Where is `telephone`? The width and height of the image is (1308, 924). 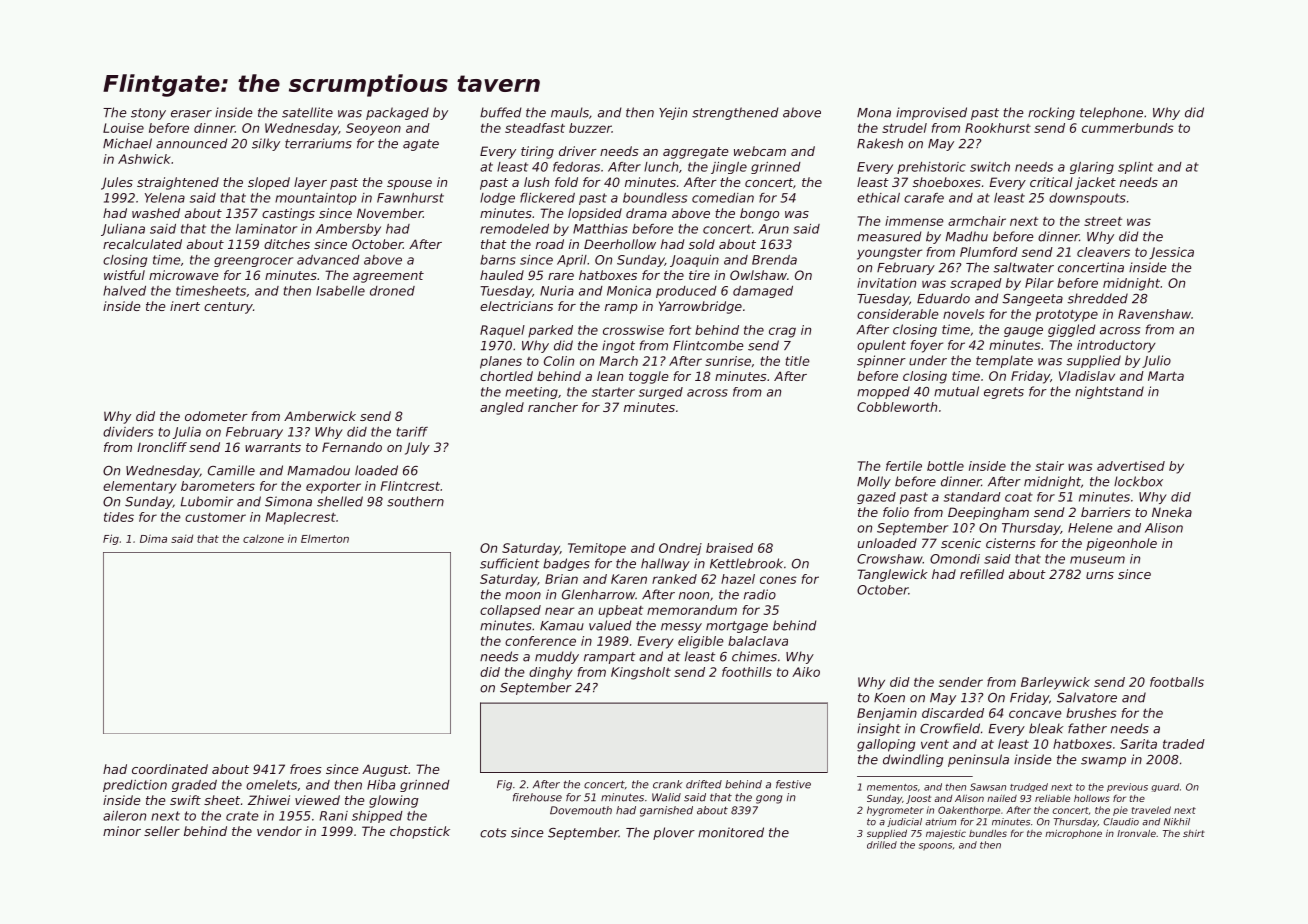
telephone is located at coordinates (1111, 113).
